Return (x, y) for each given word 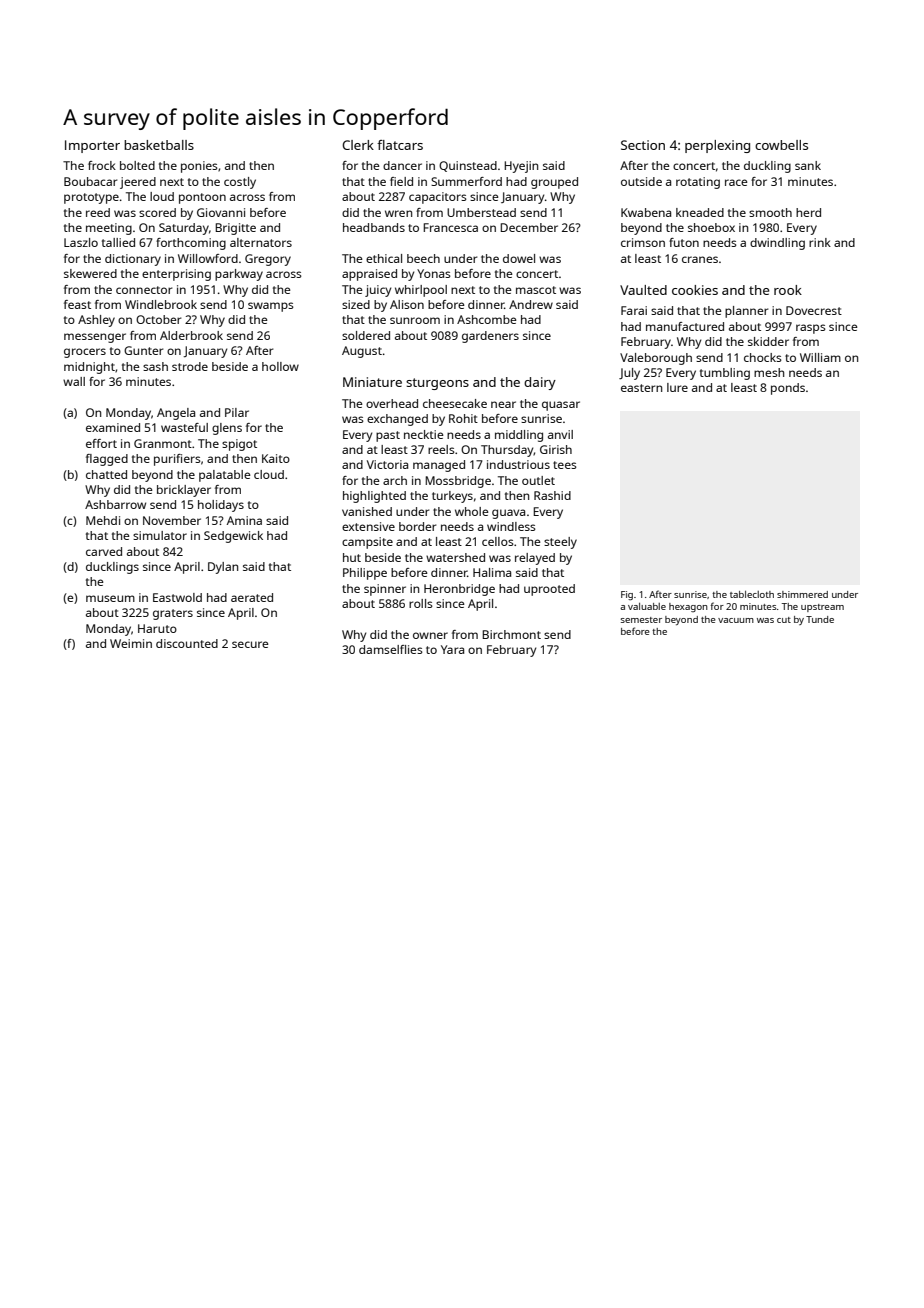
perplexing (717, 146)
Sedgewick (233, 537)
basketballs (159, 145)
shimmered (802, 594)
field (401, 181)
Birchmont (511, 634)
